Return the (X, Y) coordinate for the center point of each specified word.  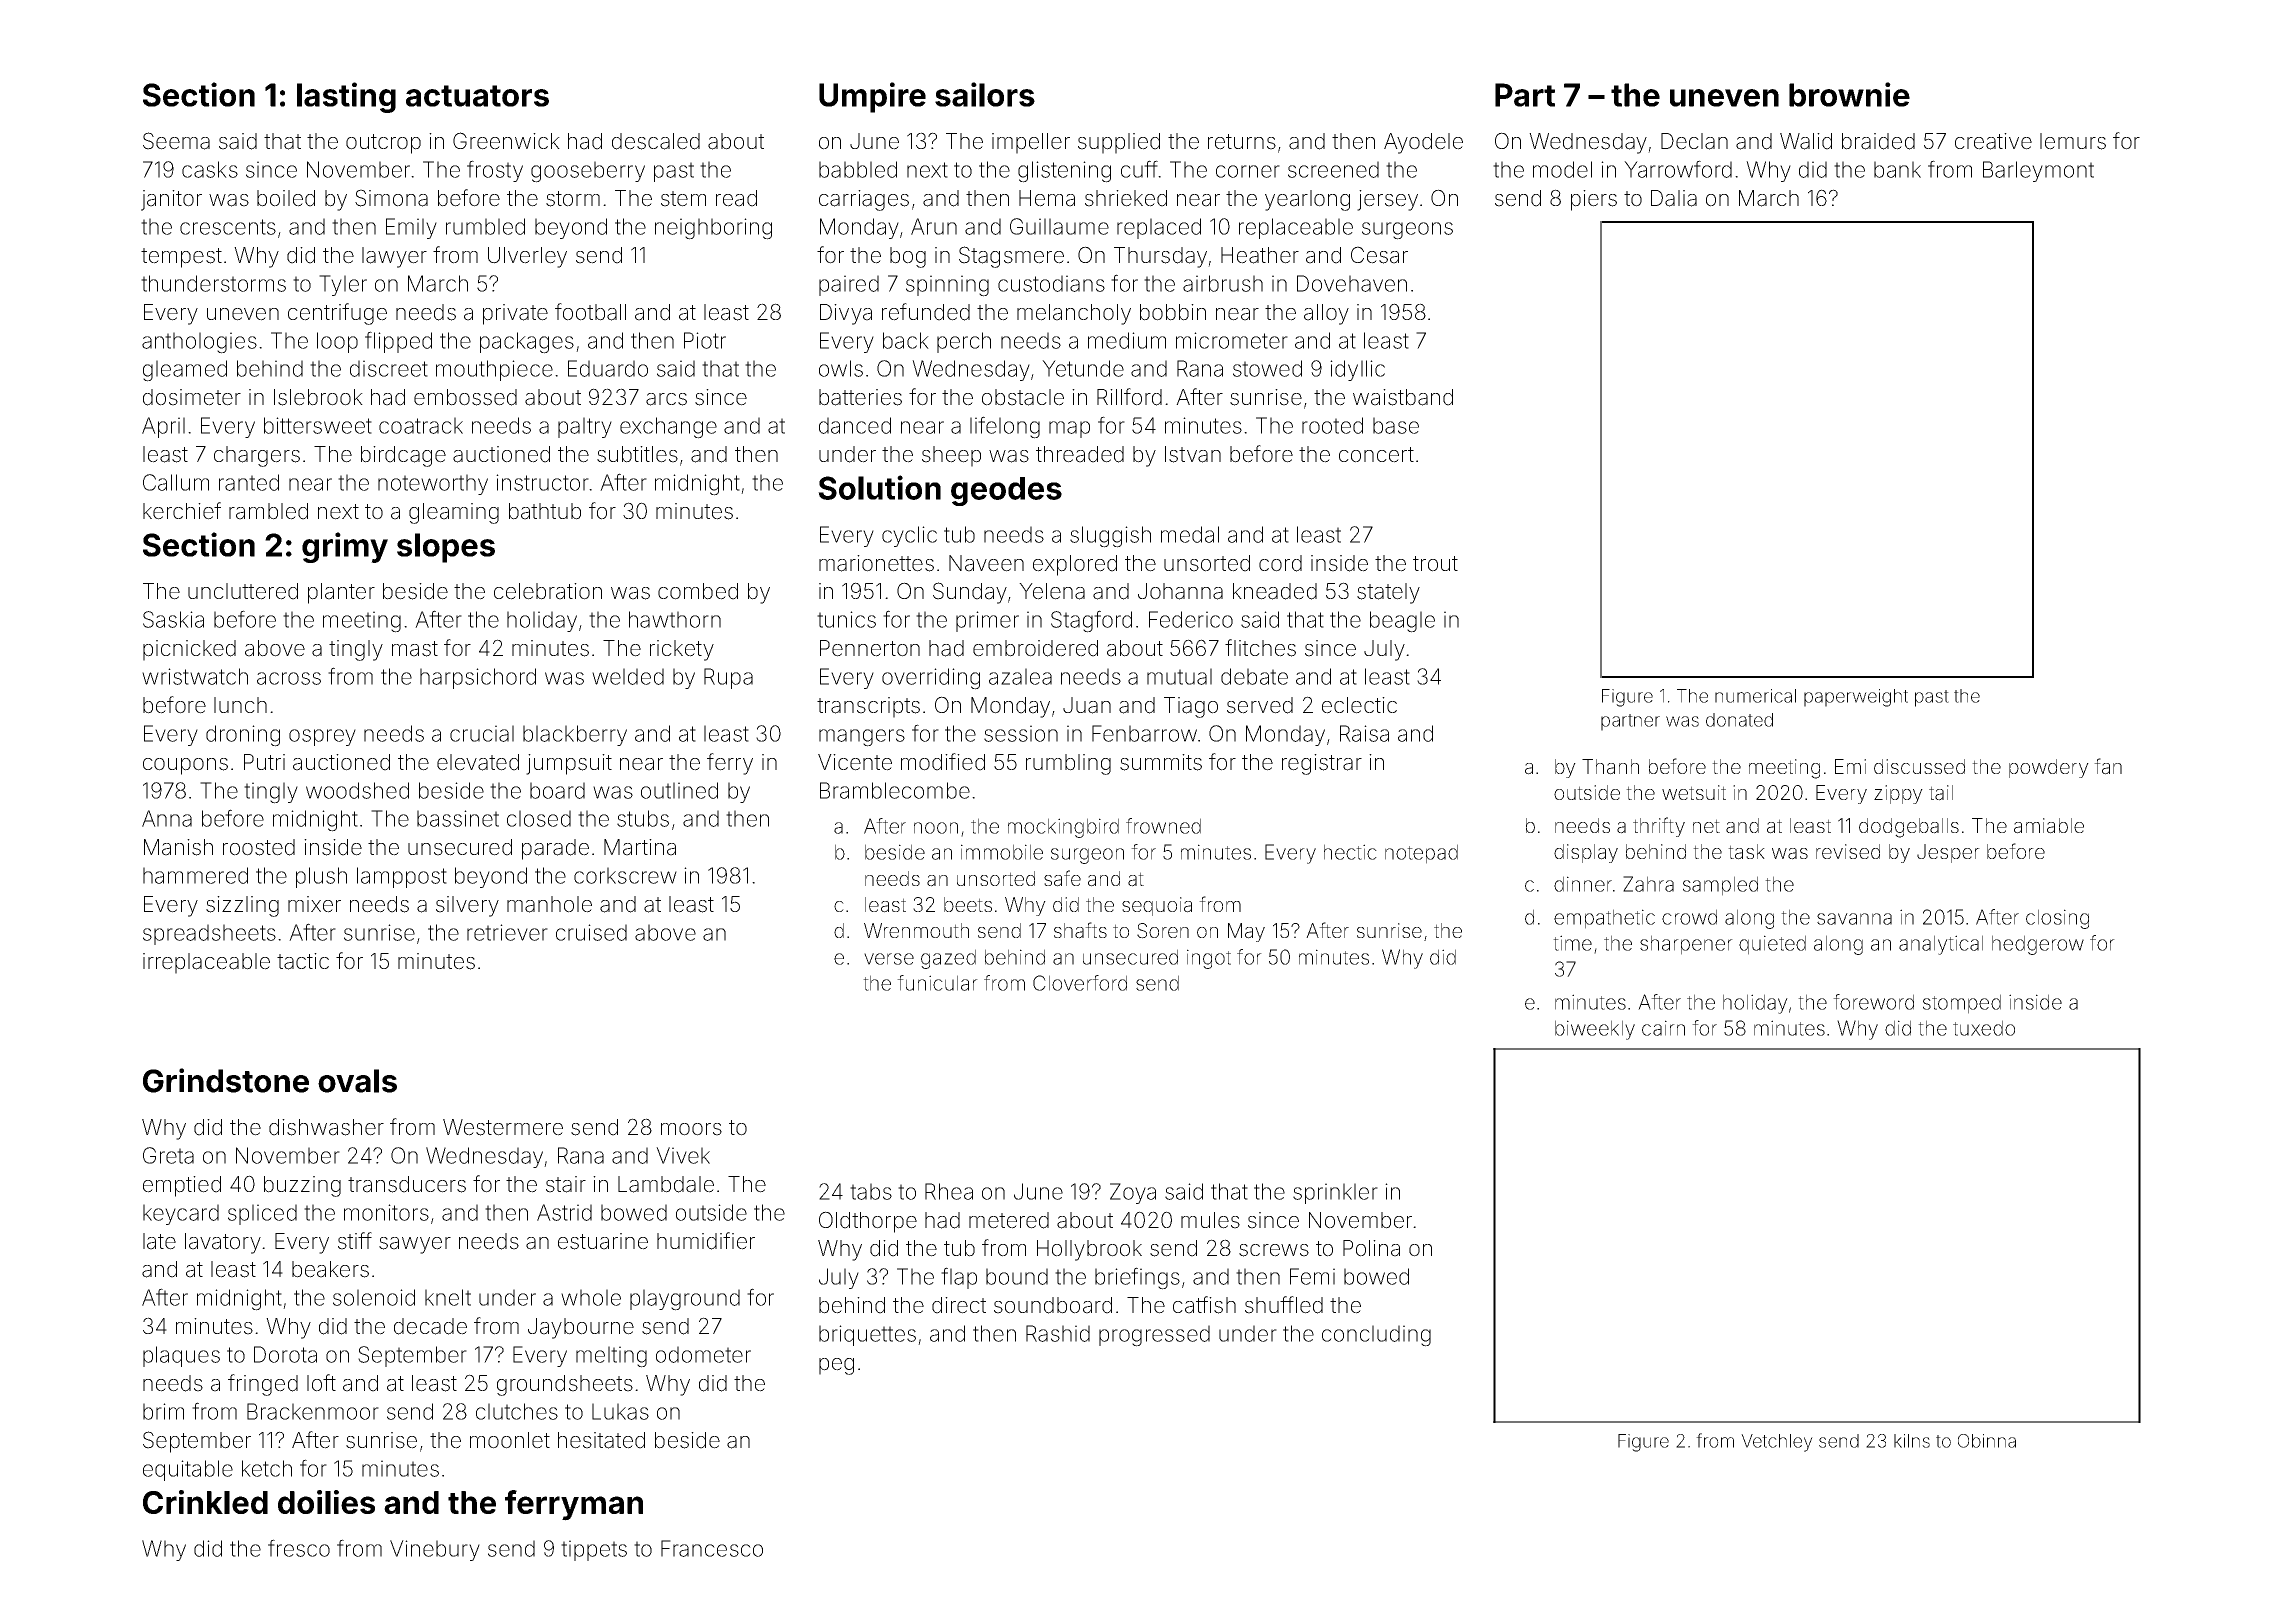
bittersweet (318, 425)
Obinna (1987, 1441)
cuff (1139, 169)
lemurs (2073, 141)
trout (1435, 564)
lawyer (394, 257)
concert (1376, 455)
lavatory (223, 1243)
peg (836, 1366)
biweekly (1595, 1030)
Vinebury (435, 1550)
